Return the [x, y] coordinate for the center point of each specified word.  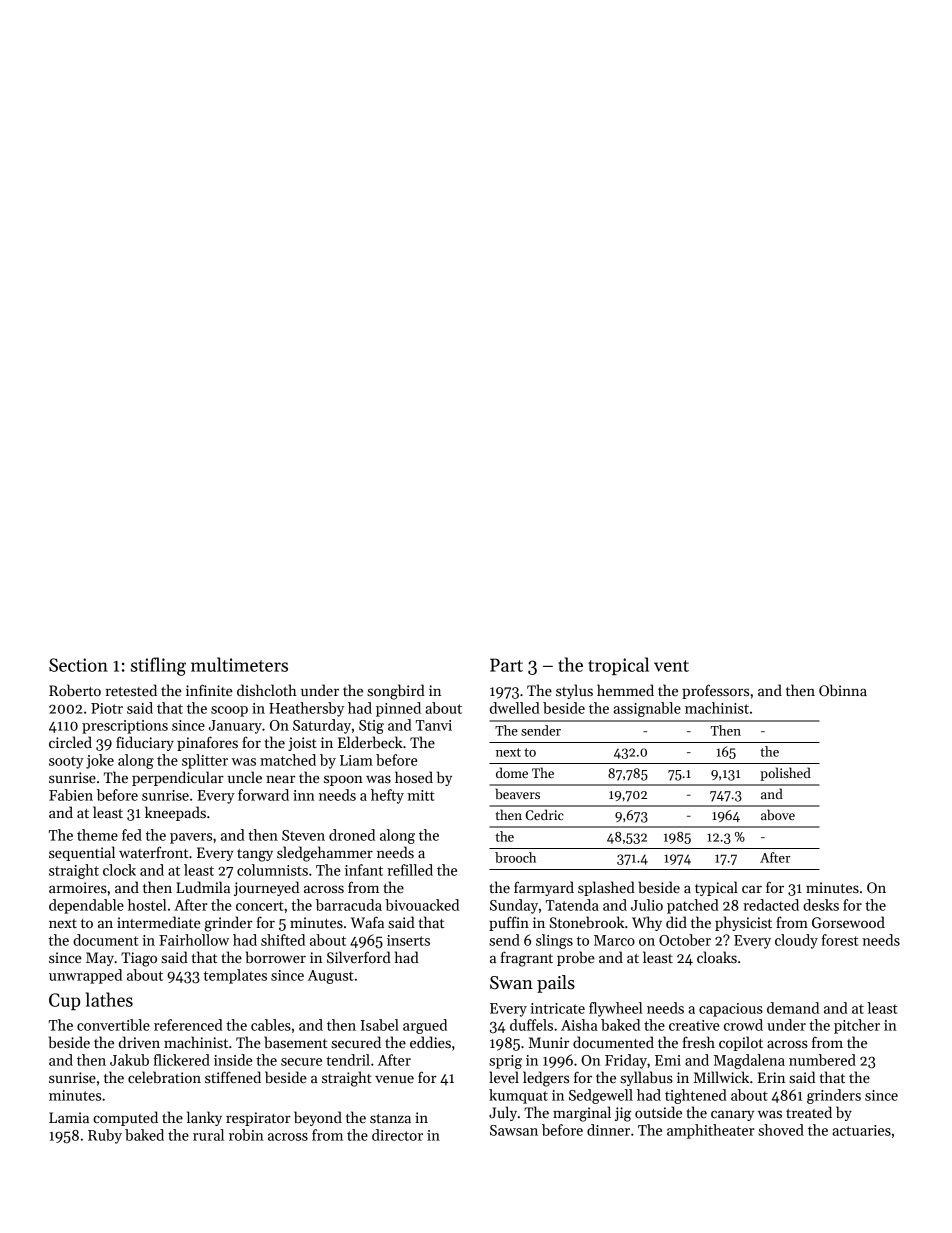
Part [506, 665]
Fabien [71, 795]
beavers [517, 793]
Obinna [843, 690]
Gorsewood [848, 922]
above [778, 814]
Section [78, 665]
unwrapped [85, 976]
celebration [164, 1077]
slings [554, 941]
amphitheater [711, 1131]
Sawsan [514, 1130]
